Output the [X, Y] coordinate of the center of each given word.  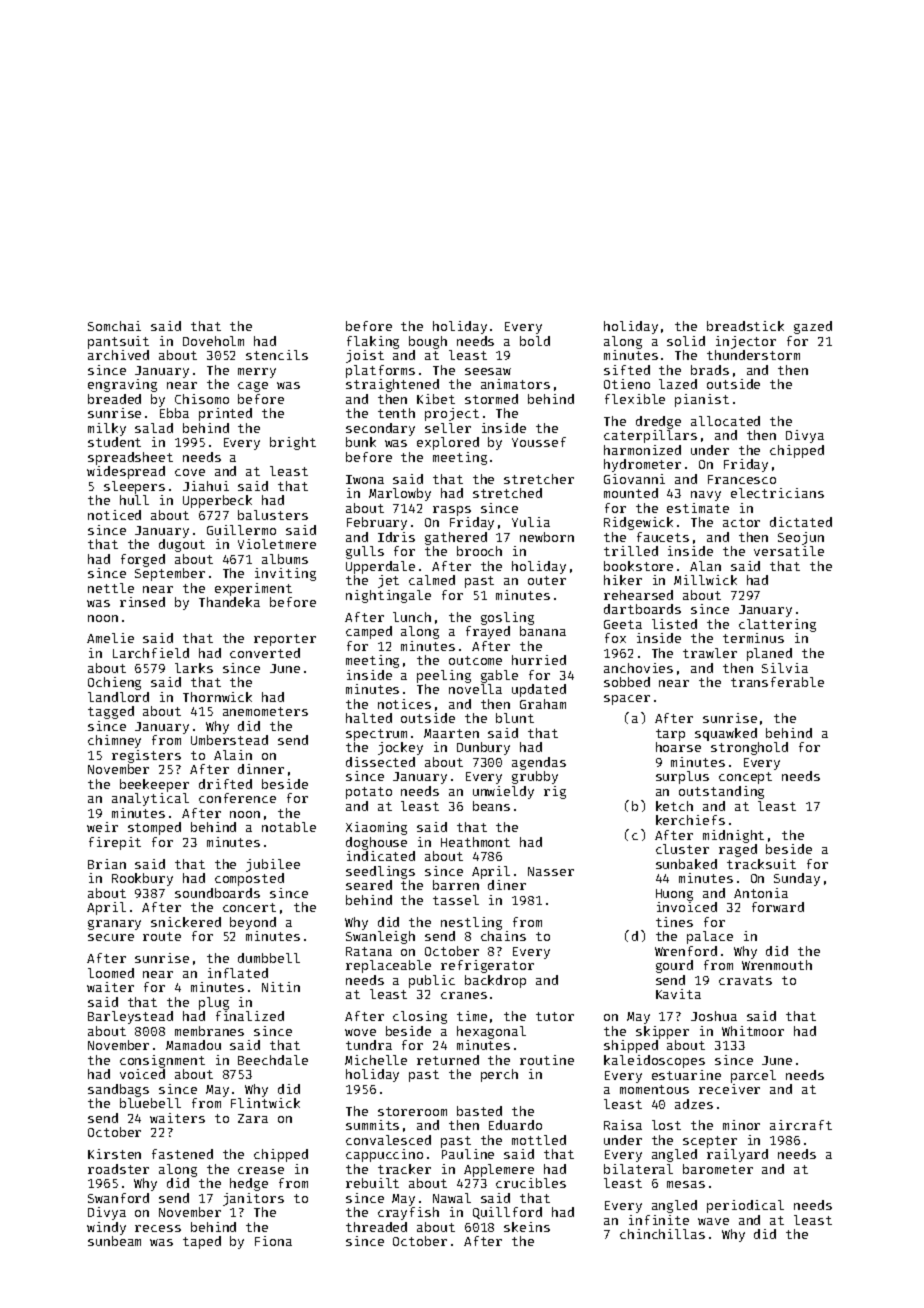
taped [202, 1242]
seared [369, 885]
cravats [745, 980]
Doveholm [213, 341]
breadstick [745, 326]
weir [102, 827]
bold [535, 341]
